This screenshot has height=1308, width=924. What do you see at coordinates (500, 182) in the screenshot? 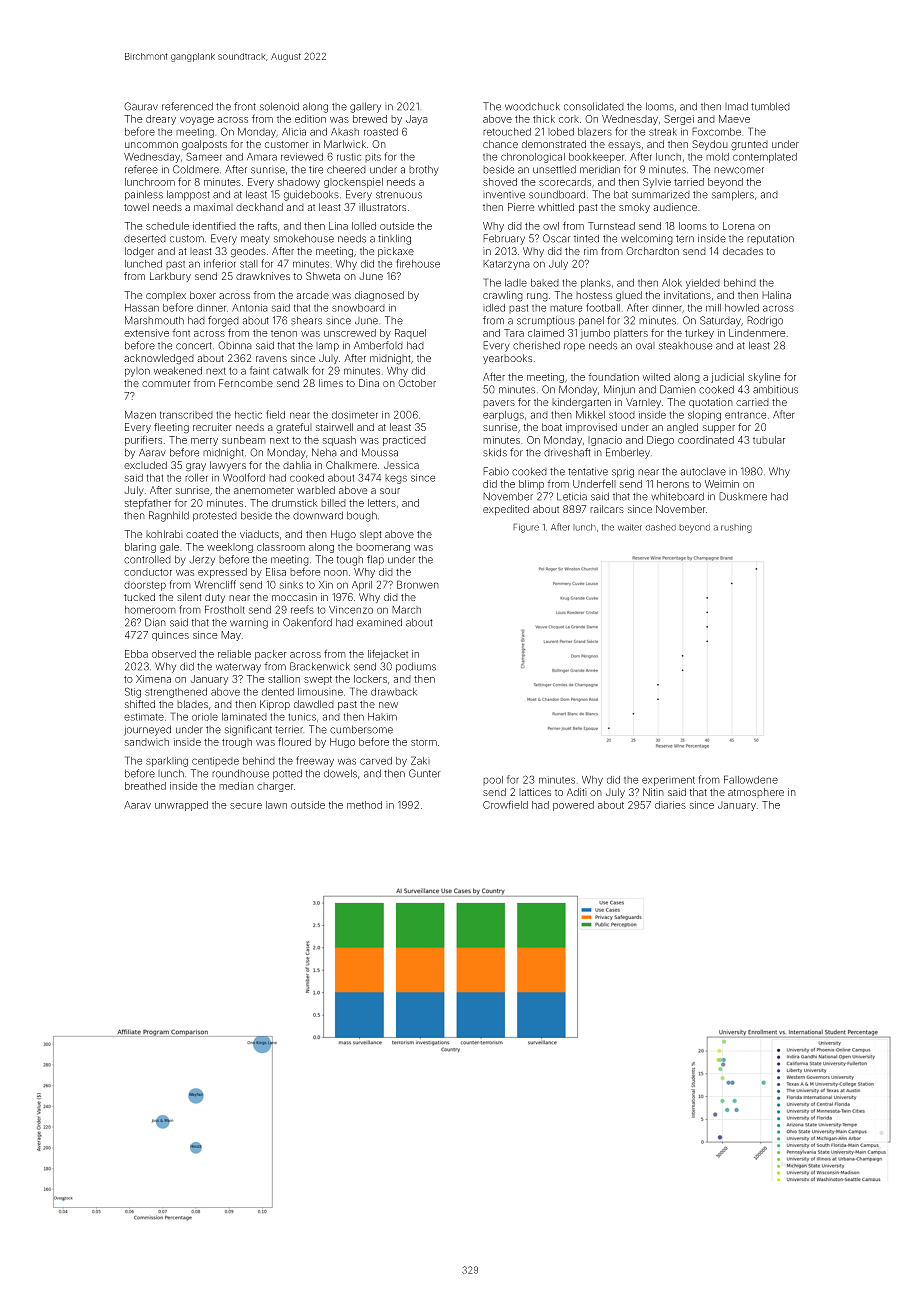
I see `shoved` at bounding box center [500, 182].
